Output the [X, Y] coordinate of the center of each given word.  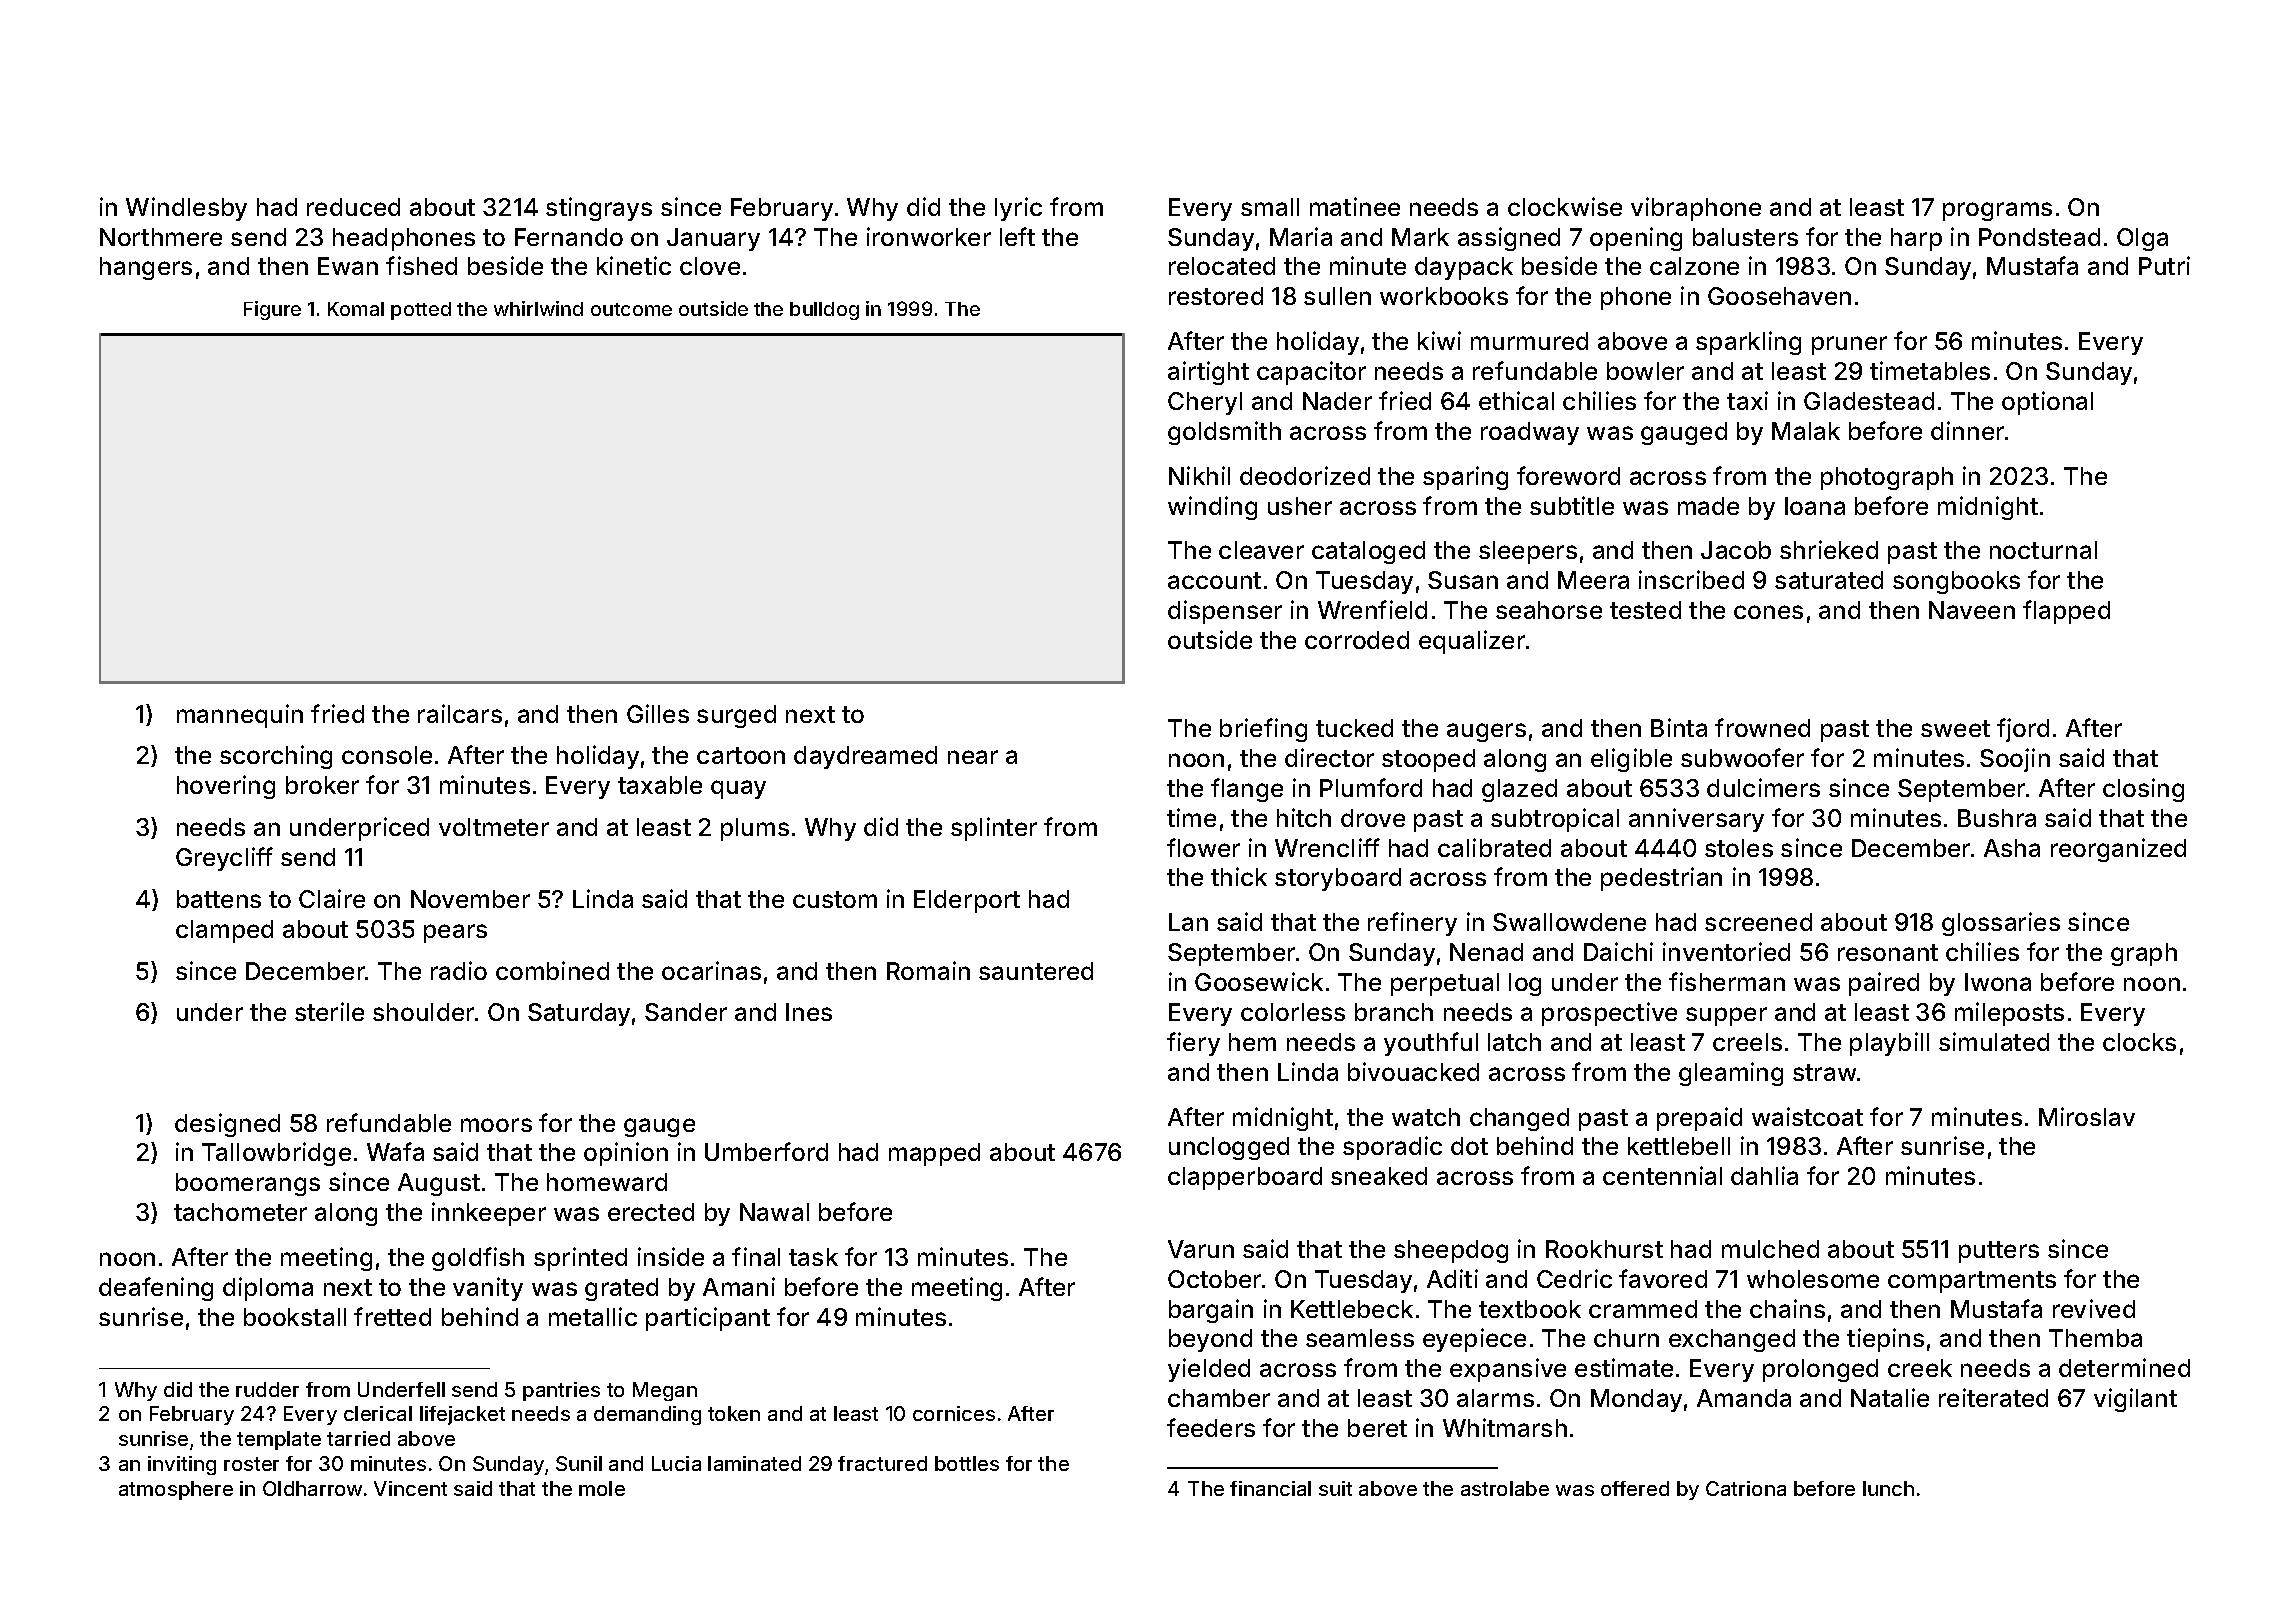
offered [1635, 1488]
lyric [1018, 209]
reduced [353, 207]
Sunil [579, 1463]
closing [2143, 790]
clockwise [1565, 206]
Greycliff [224, 859]
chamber [1219, 1398]
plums [755, 829]
